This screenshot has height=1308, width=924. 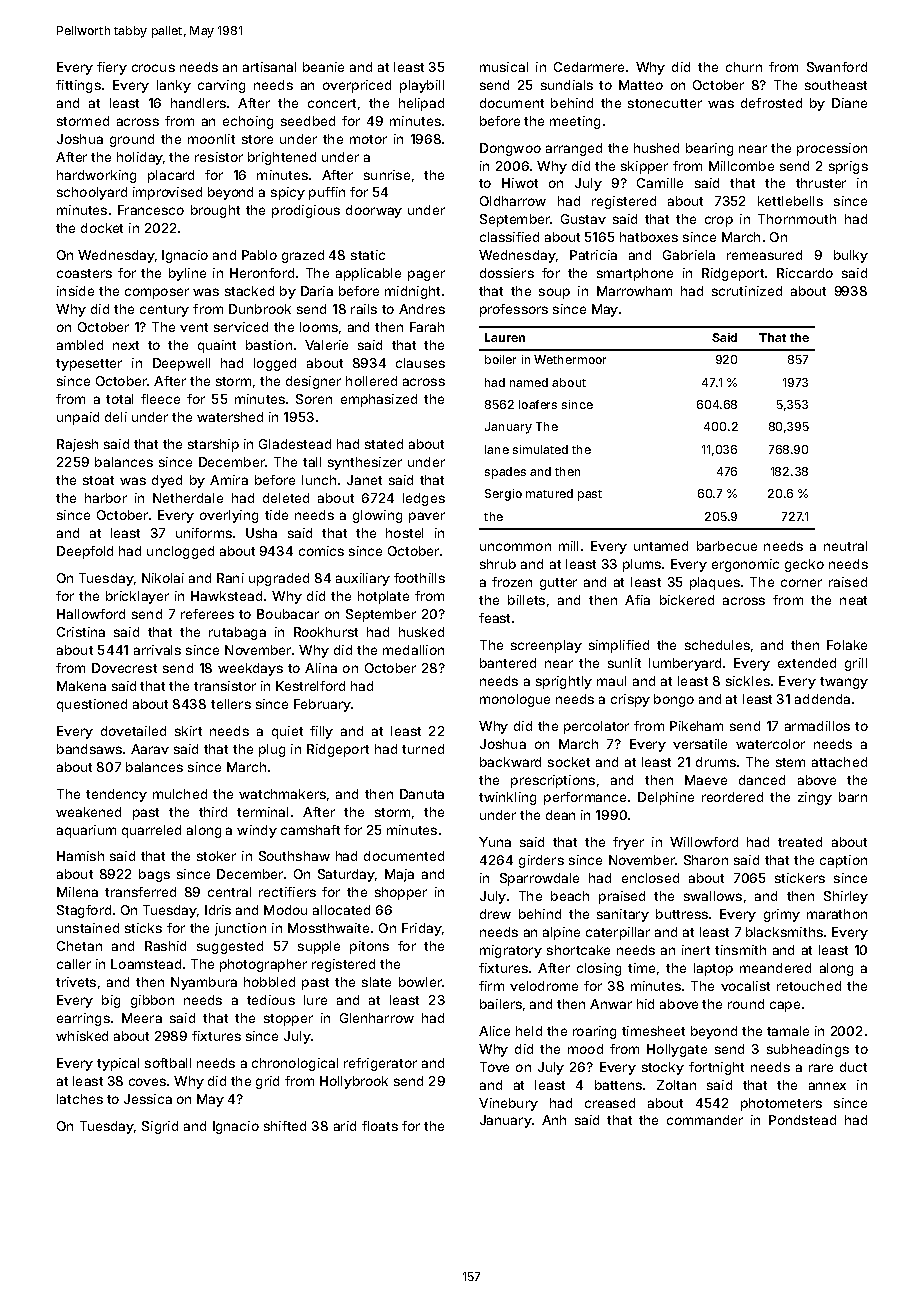 I want to click on fittings, so click(x=78, y=86).
